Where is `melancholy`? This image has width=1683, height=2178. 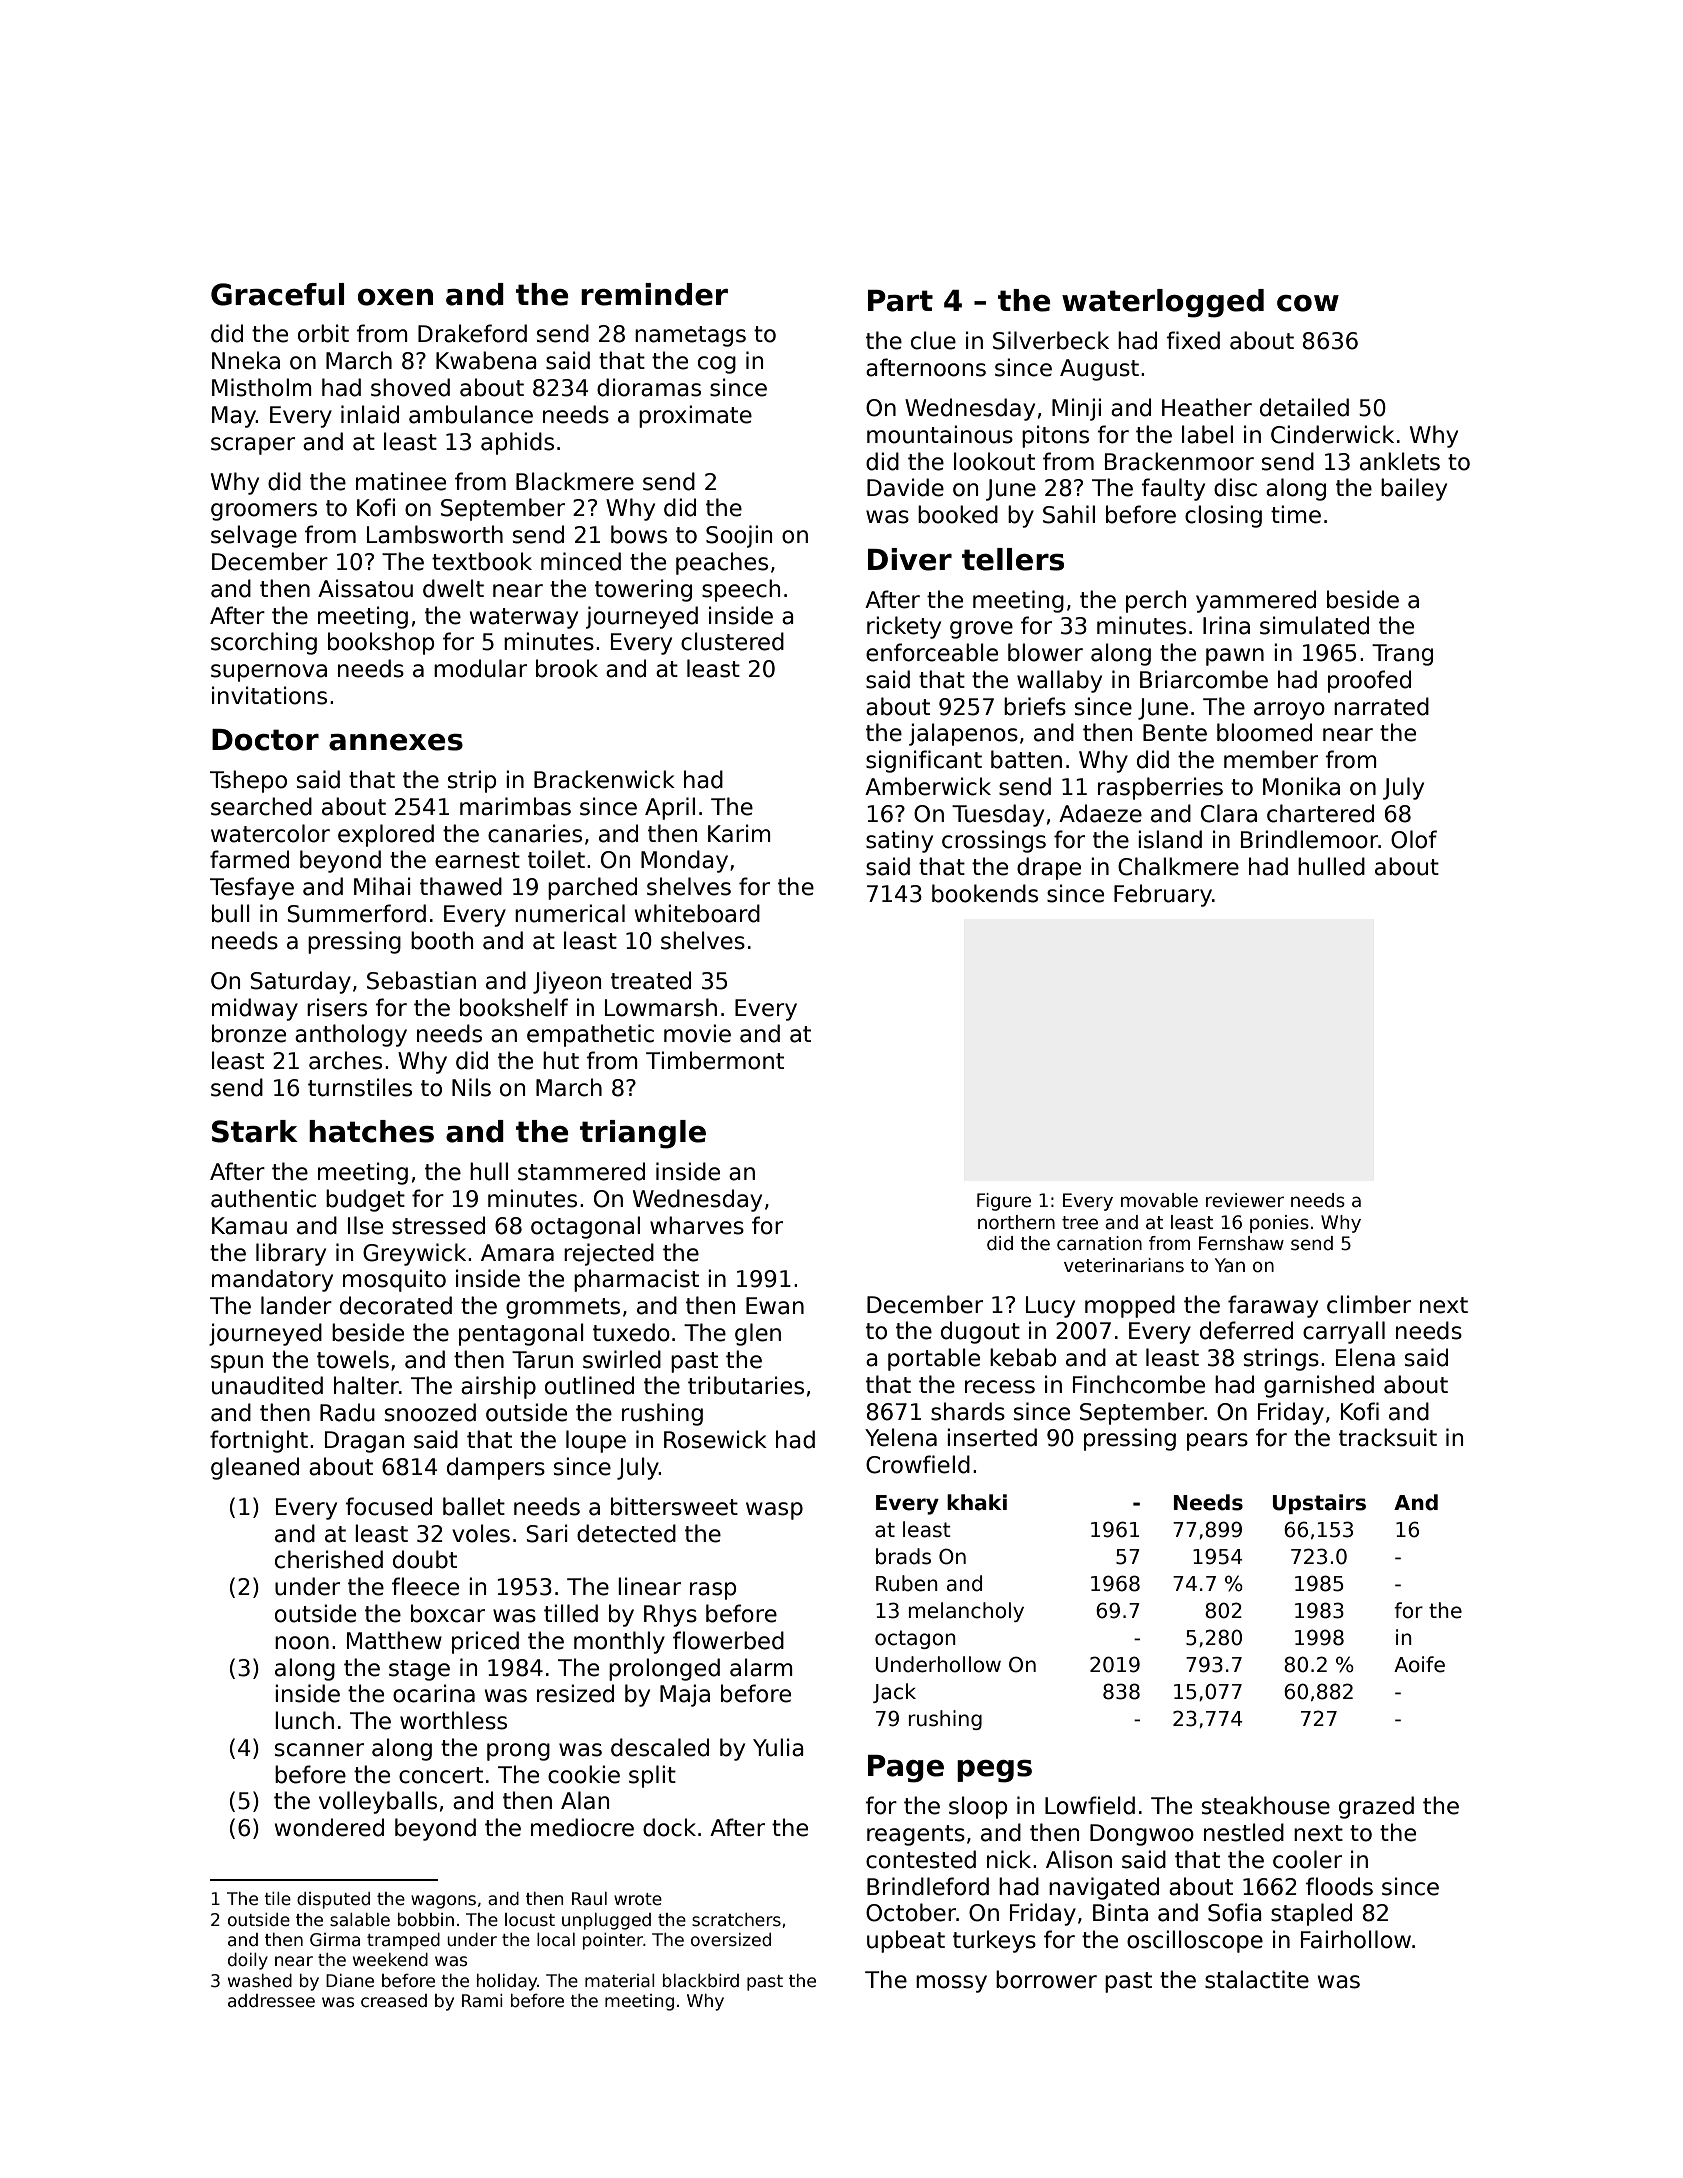
melancholy is located at coordinates (966, 1612).
